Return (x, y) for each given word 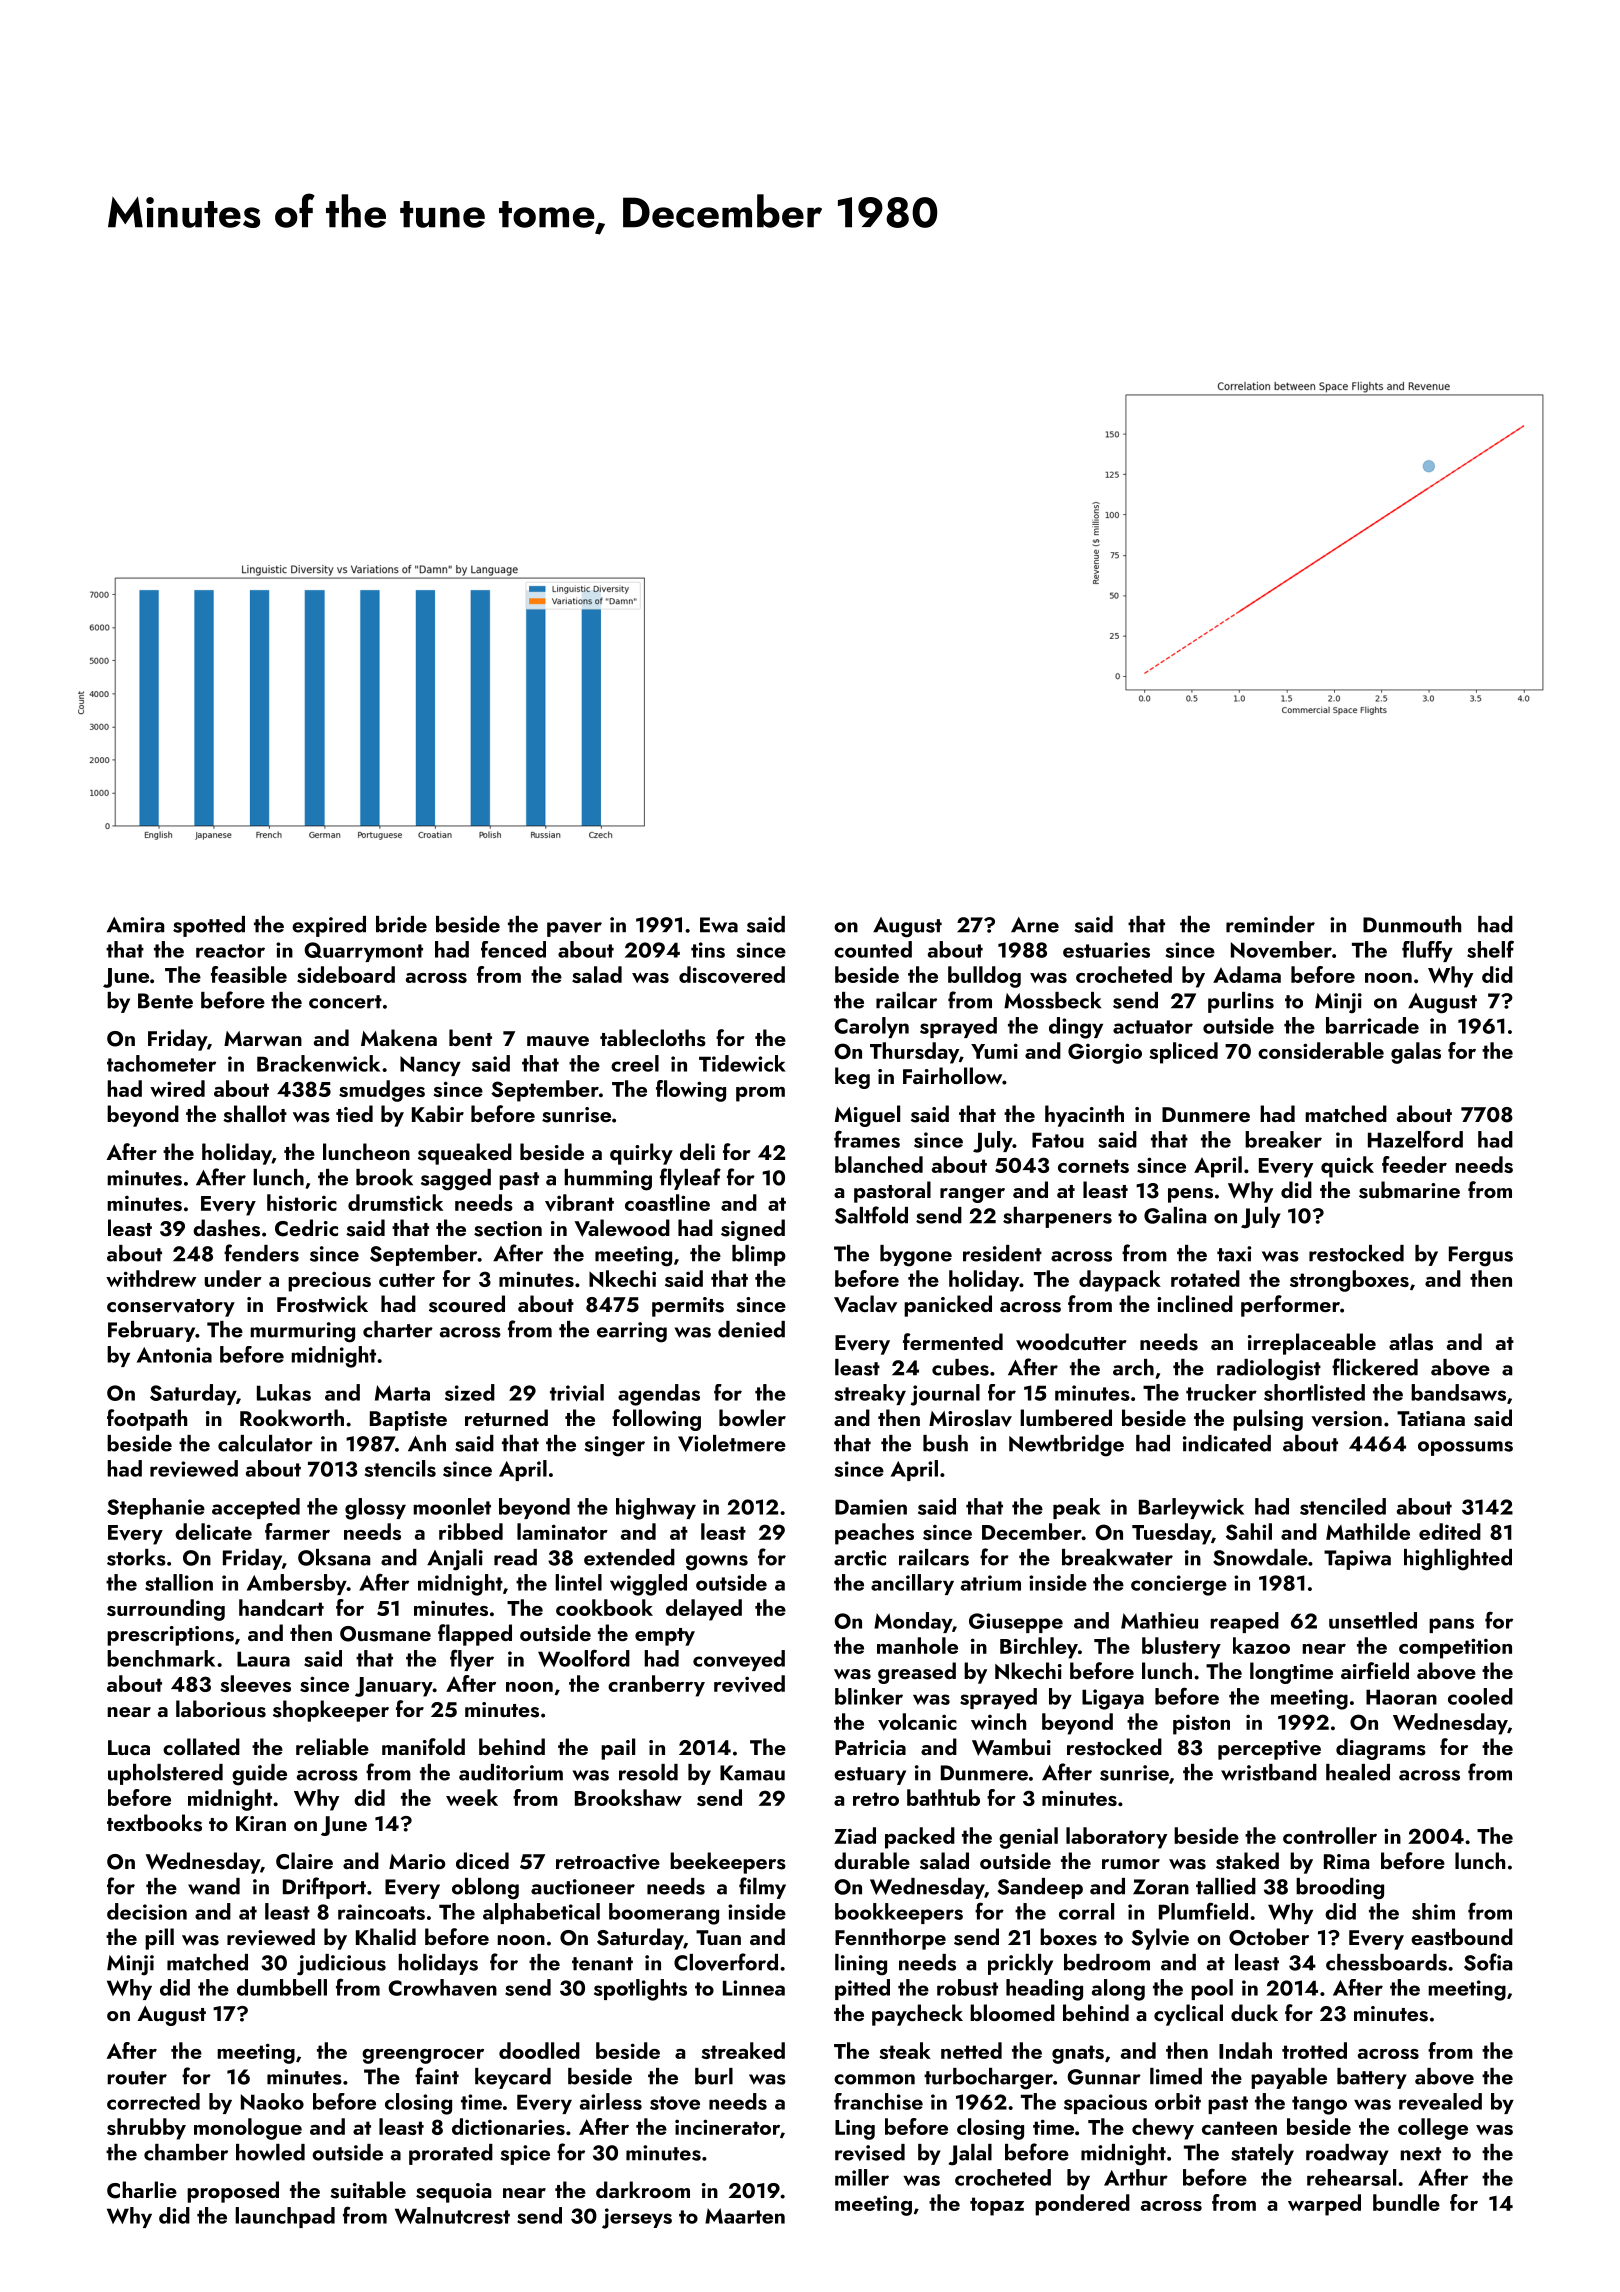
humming (608, 1180)
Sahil (1249, 1531)
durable (872, 1860)
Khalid (386, 1936)
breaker (1283, 1139)
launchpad (285, 2217)
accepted (256, 1508)
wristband (1269, 1772)
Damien (871, 1507)
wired (177, 1088)
